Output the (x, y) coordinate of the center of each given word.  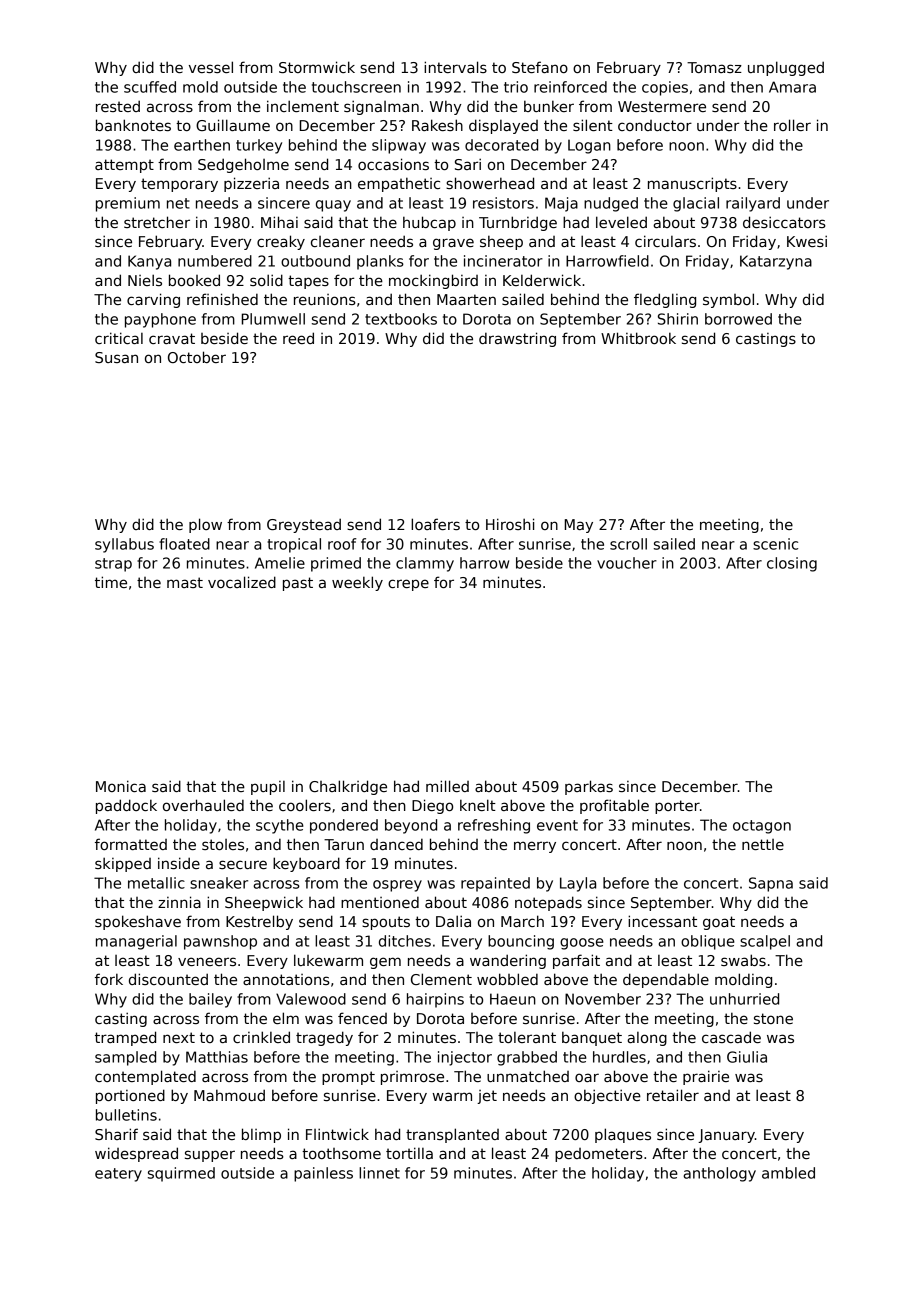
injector (465, 1058)
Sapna (771, 884)
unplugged (786, 68)
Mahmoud (229, 1095)
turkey (259, 146)
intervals (455, 67)
